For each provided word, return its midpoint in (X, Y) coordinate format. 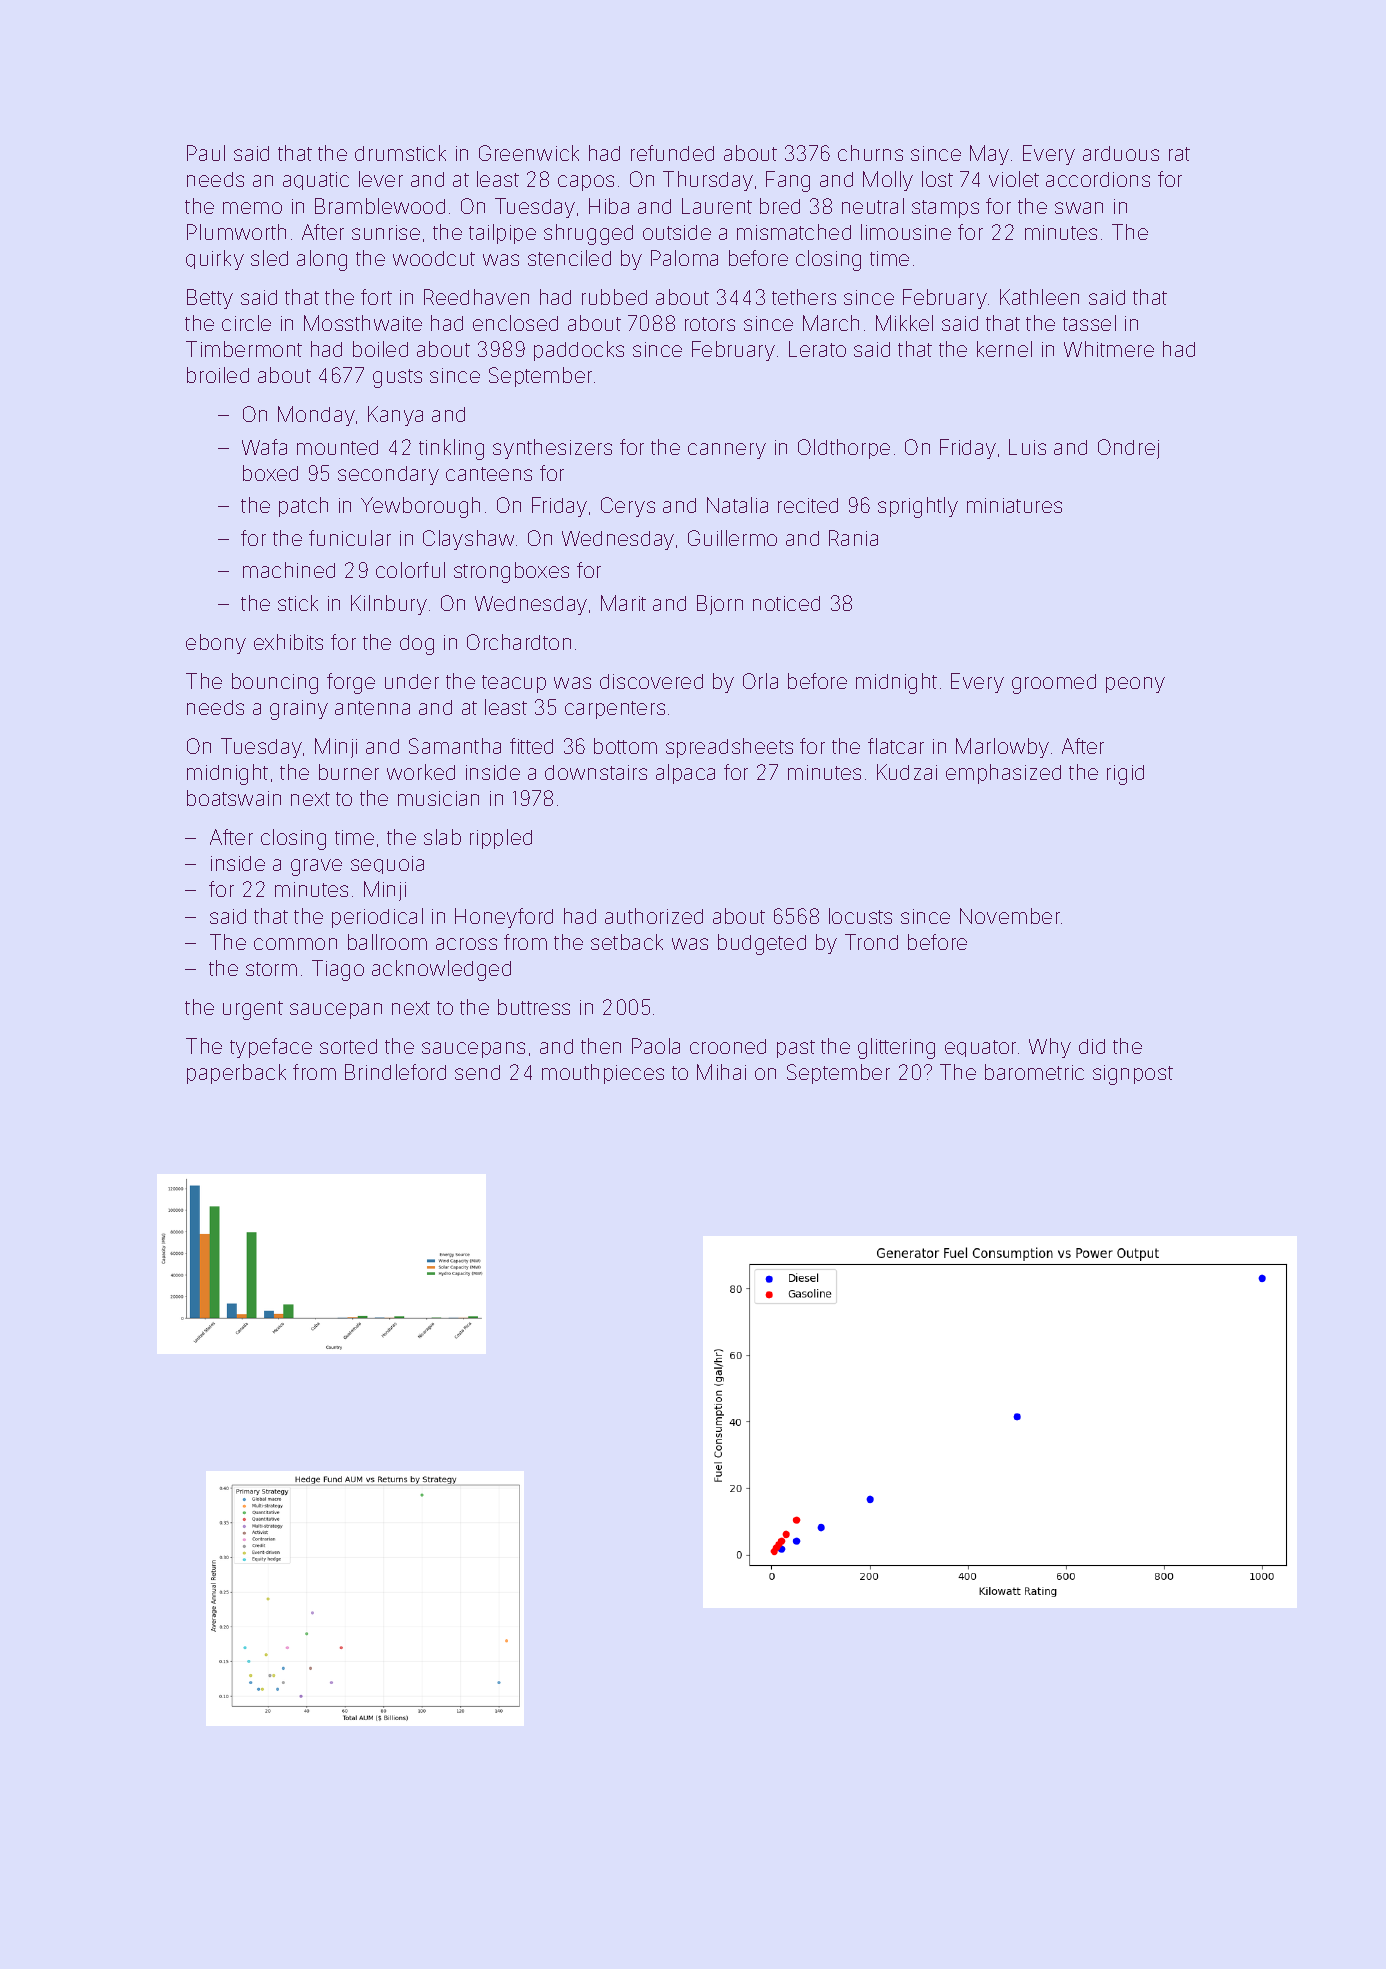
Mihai (721, 1072)
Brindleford (395, 1072)
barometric (1034, 1072)
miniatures (1014, 505)
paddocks (579, 351)
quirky (215, 260)
